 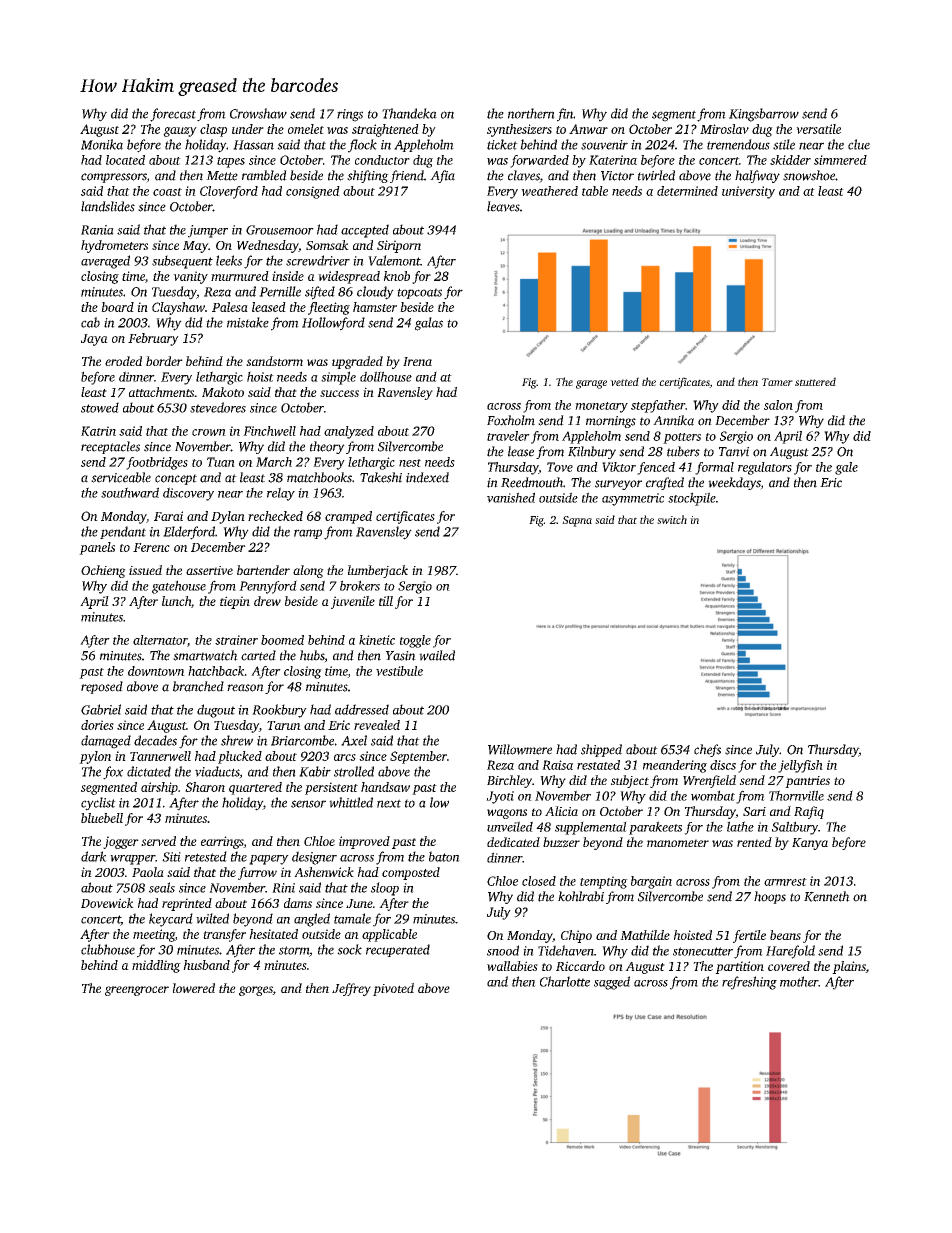 What do you see at coordinates (173, 115) in the image?
I see `forecast` at bounding box center [173, 115].
